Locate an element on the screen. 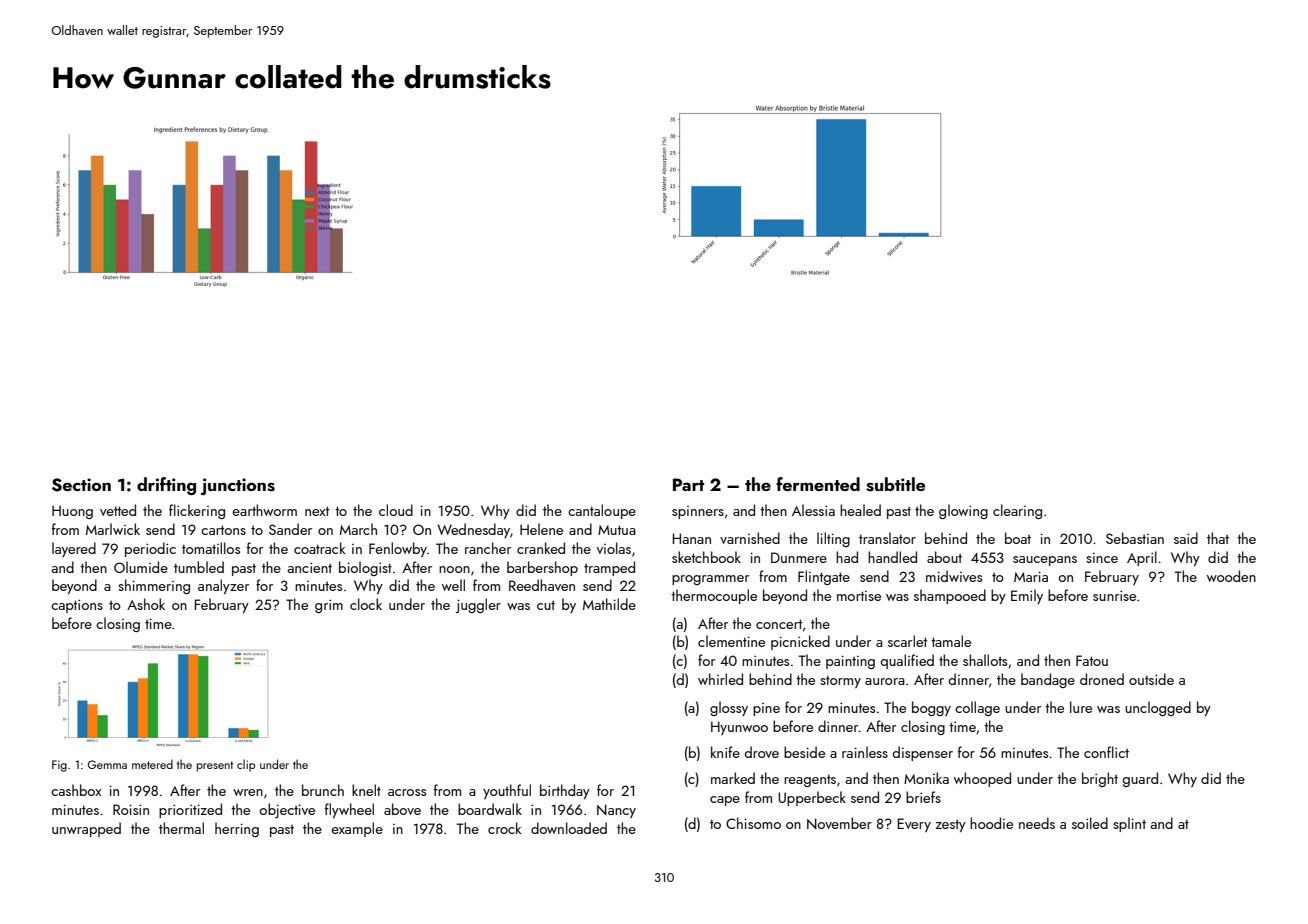  example is located at coordinates (357, 829).
